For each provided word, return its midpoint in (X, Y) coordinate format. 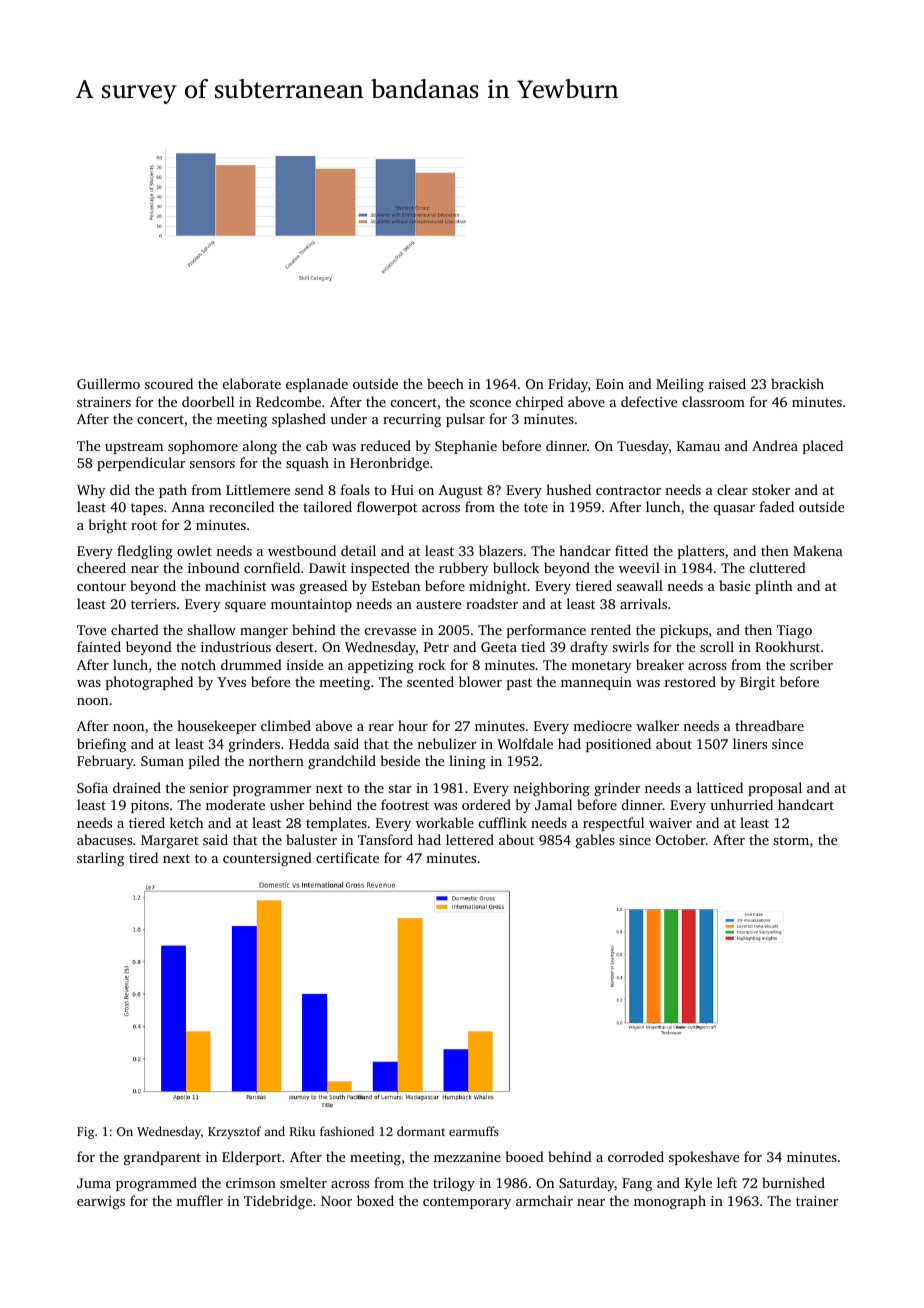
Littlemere (258, 489)
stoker (771, 489)
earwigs (101, 1203)
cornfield (272, 567)
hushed (568, 489)
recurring (412, 420)
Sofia (92, 787)
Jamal (553, 804)
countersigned (267, 859)
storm (791, 840)
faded (777, 506)
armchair (544, 1200)
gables (595, 841)
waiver (670, 823)
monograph (670, 1202)
